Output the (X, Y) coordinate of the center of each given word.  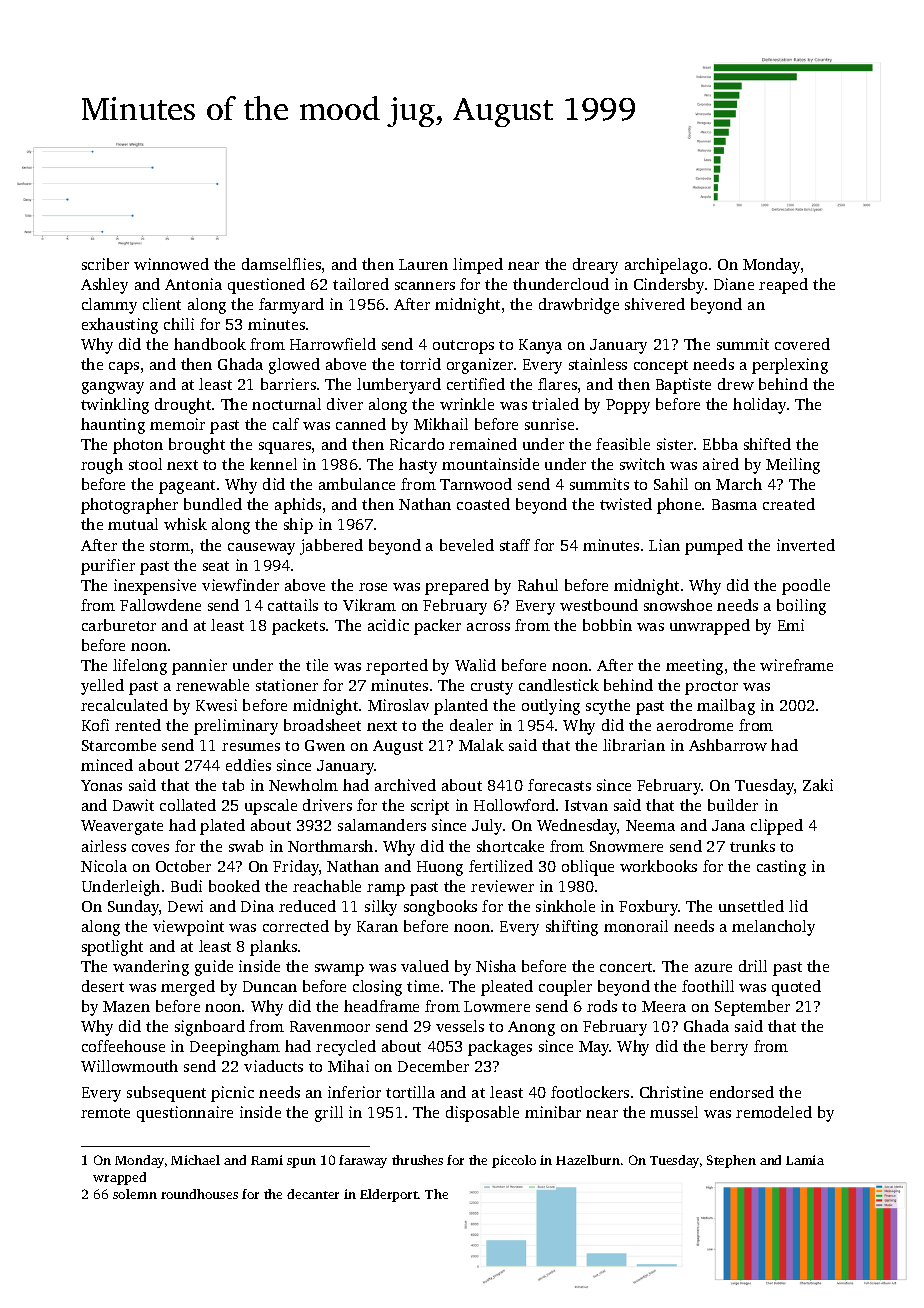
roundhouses (199, 1194)
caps (124, 368)
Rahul (538, 585)
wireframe (796, 665)
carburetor (119, 625)
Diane (734, 284)
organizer (480, 366)
